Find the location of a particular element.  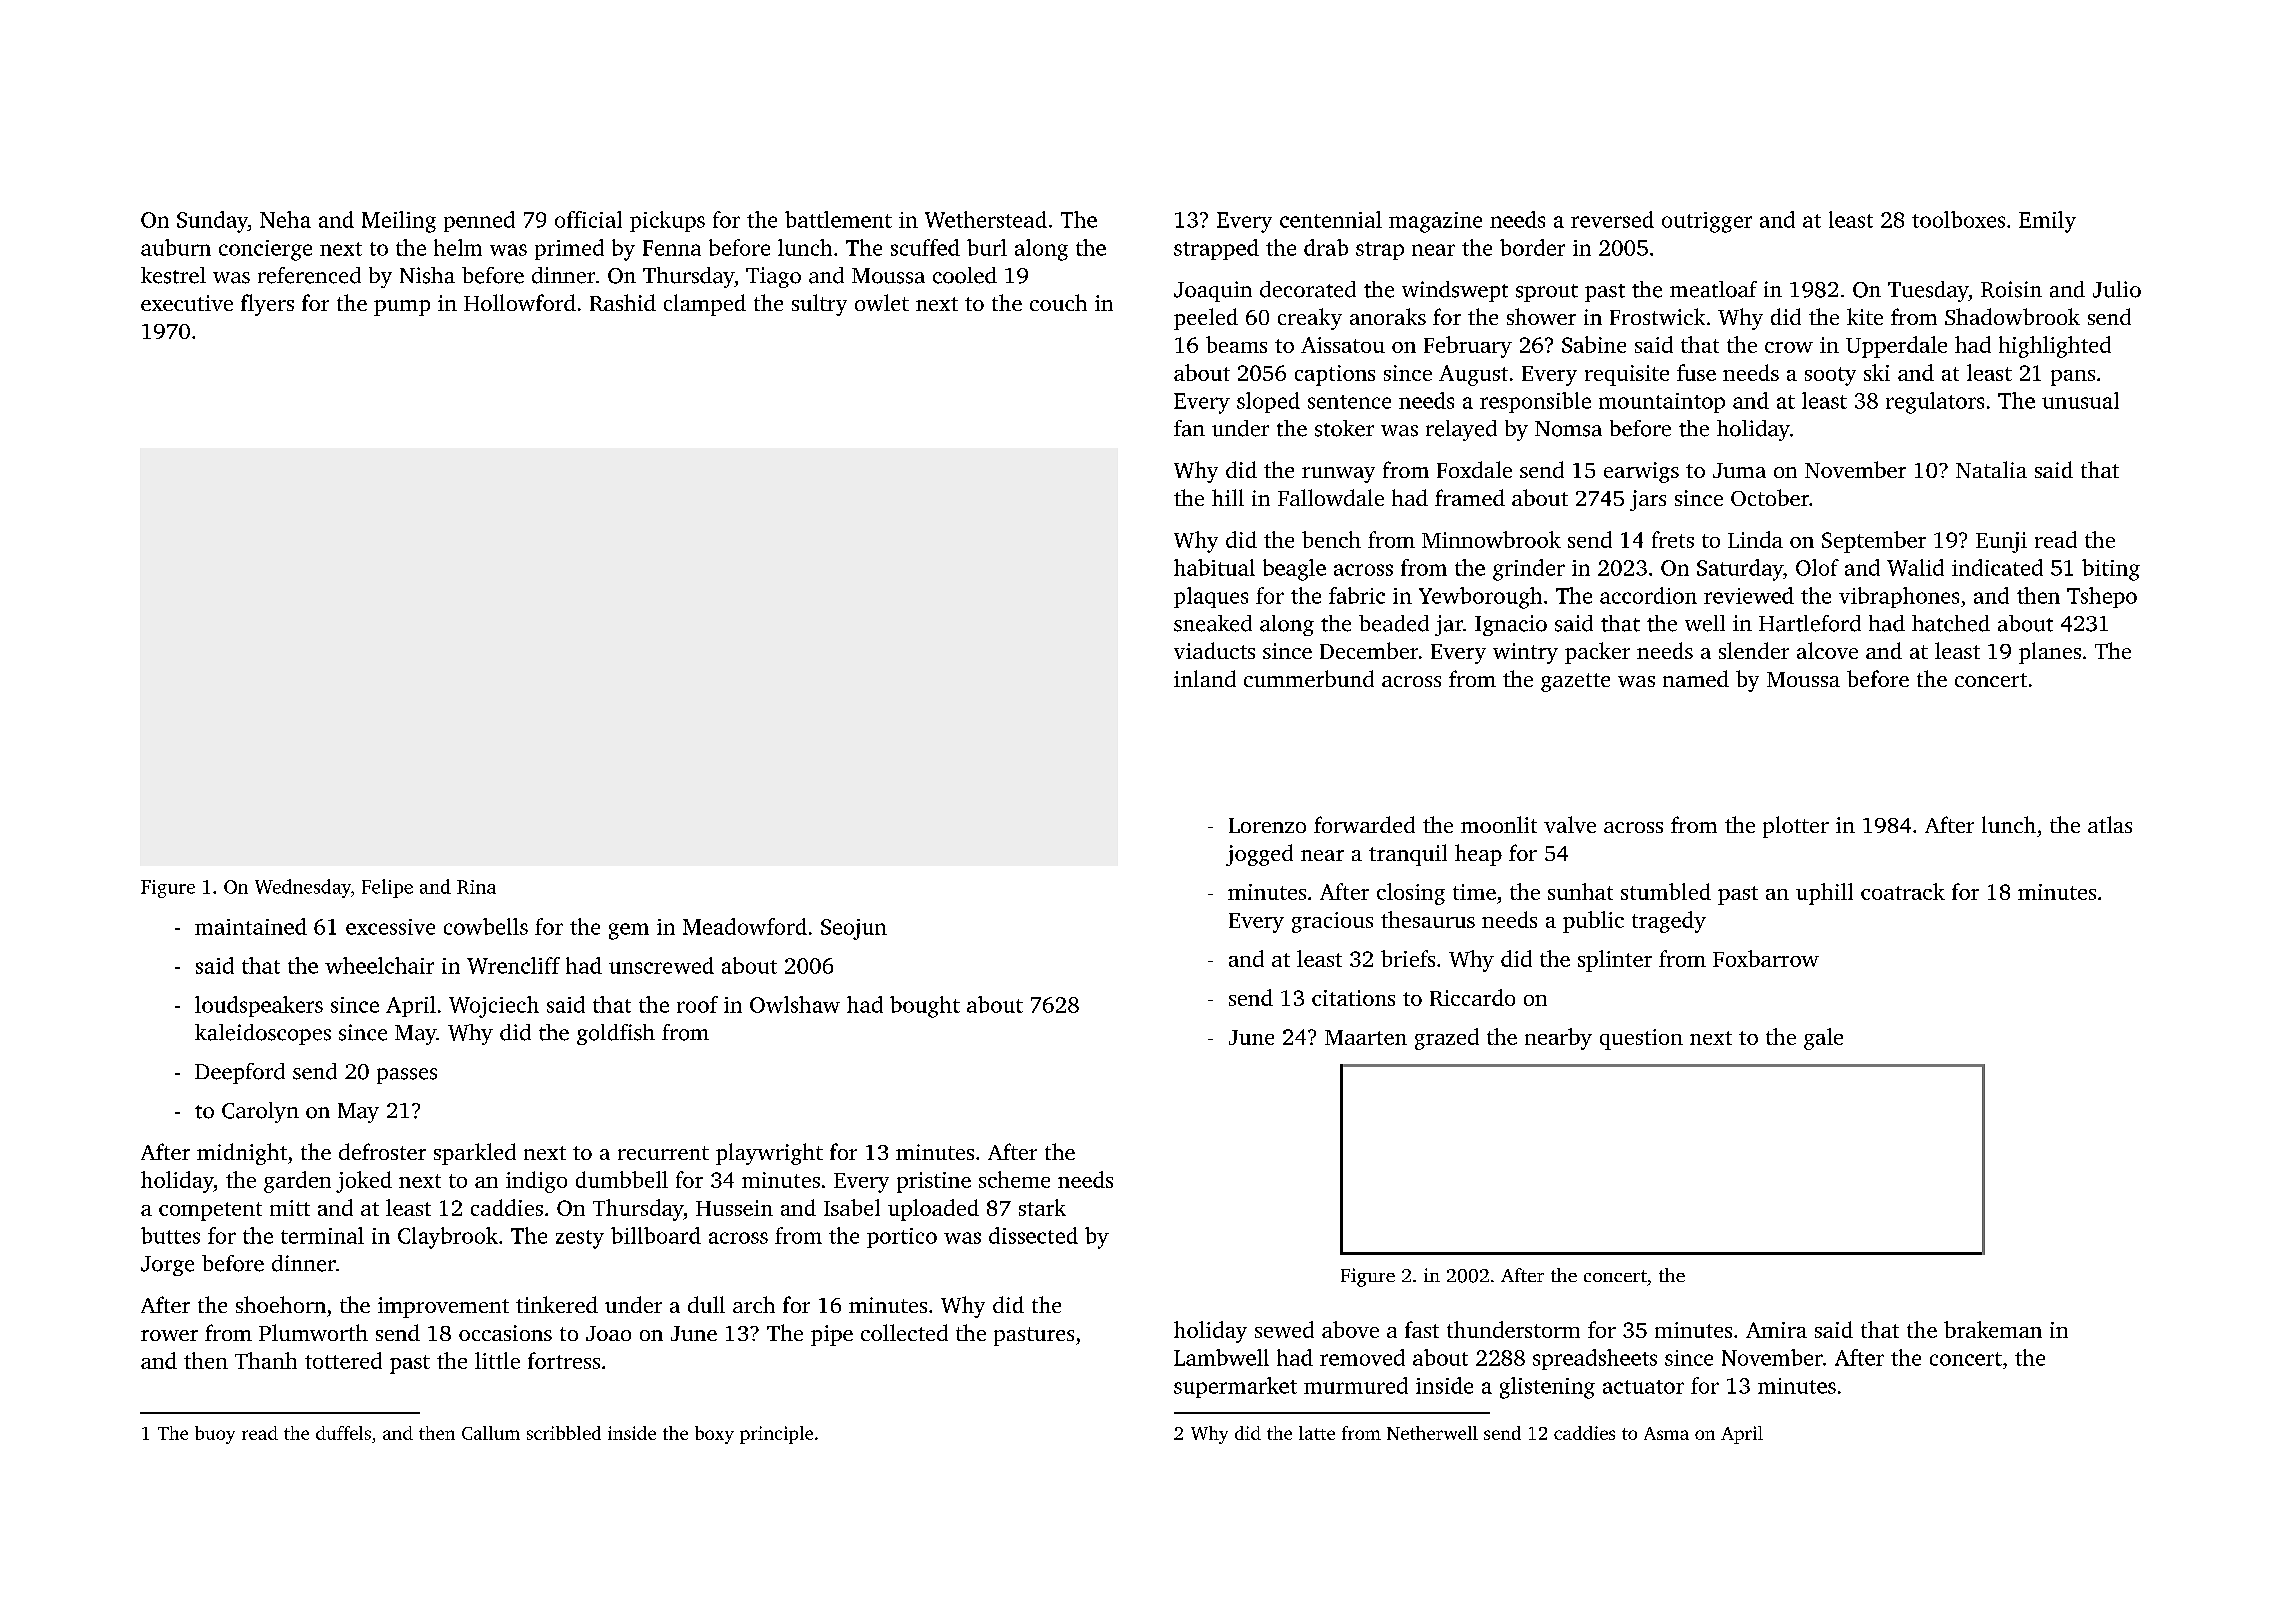

Wednesday is located at coordinates (303, 888).
